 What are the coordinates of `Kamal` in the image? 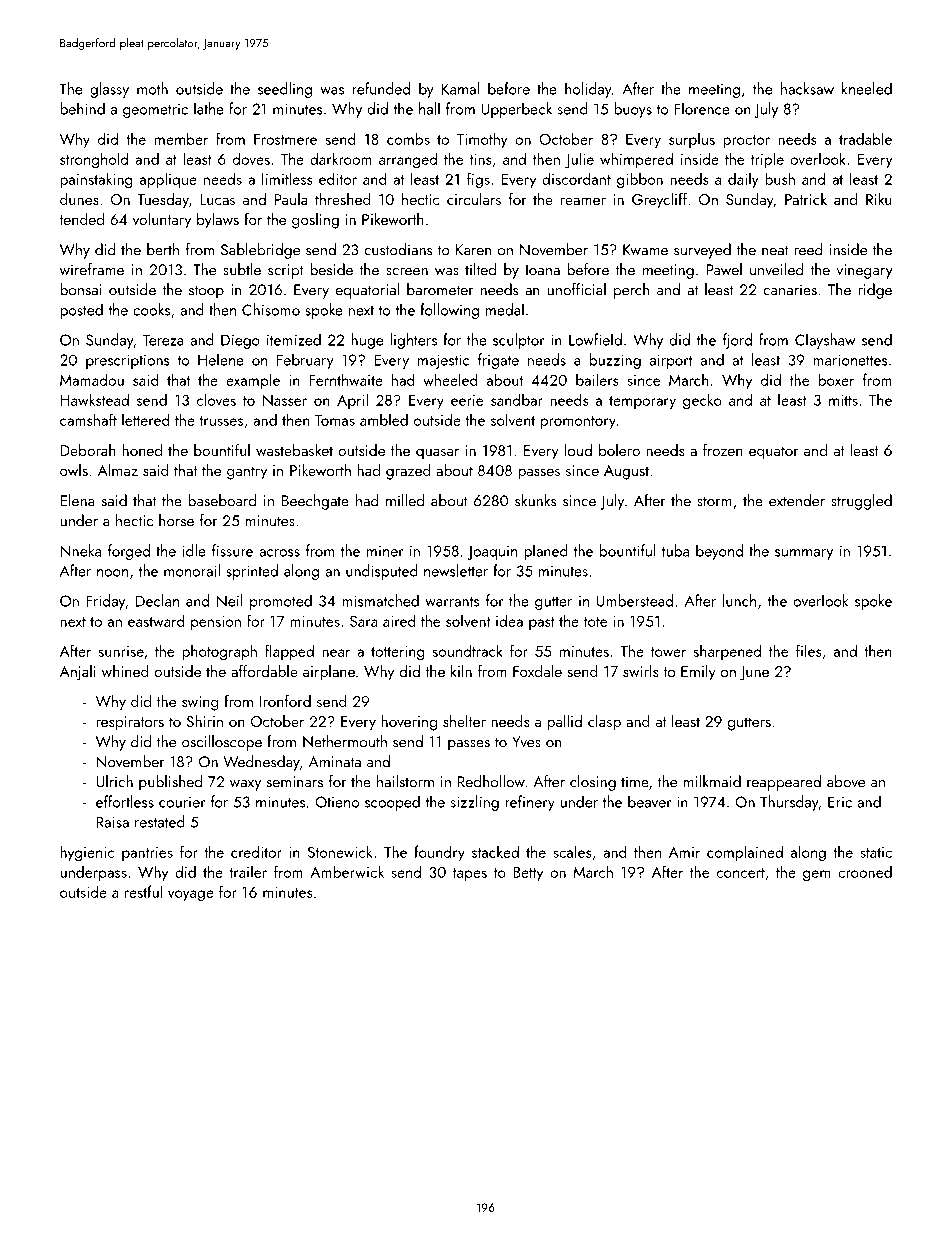 It's located at (460, 88).
